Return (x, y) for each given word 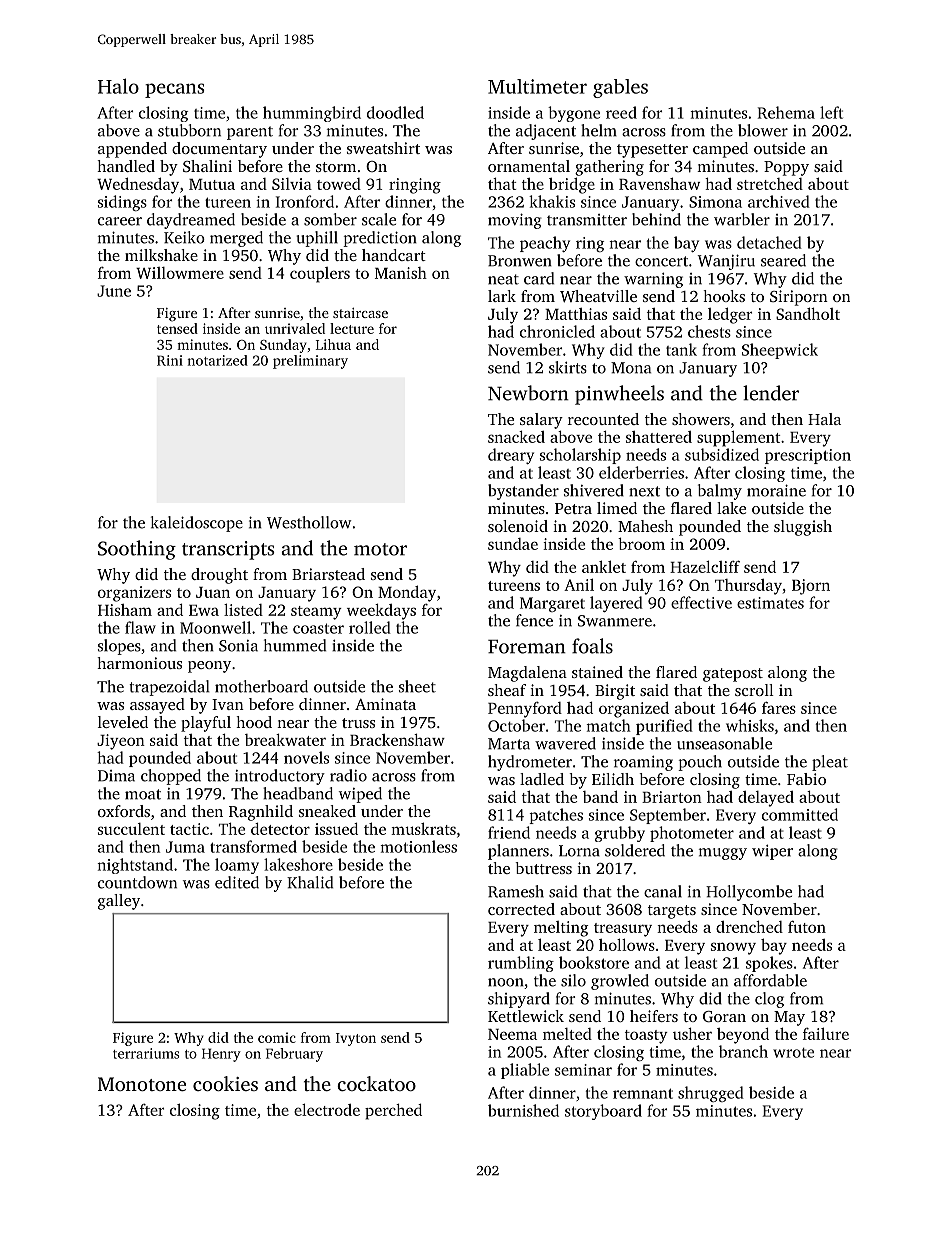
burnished (523, 1110)
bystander (523, 492)
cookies (225, 1083)
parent (250, 133)
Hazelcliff (705, 566)
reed (621, 112)
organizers (134, 594)
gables (620, 88)
